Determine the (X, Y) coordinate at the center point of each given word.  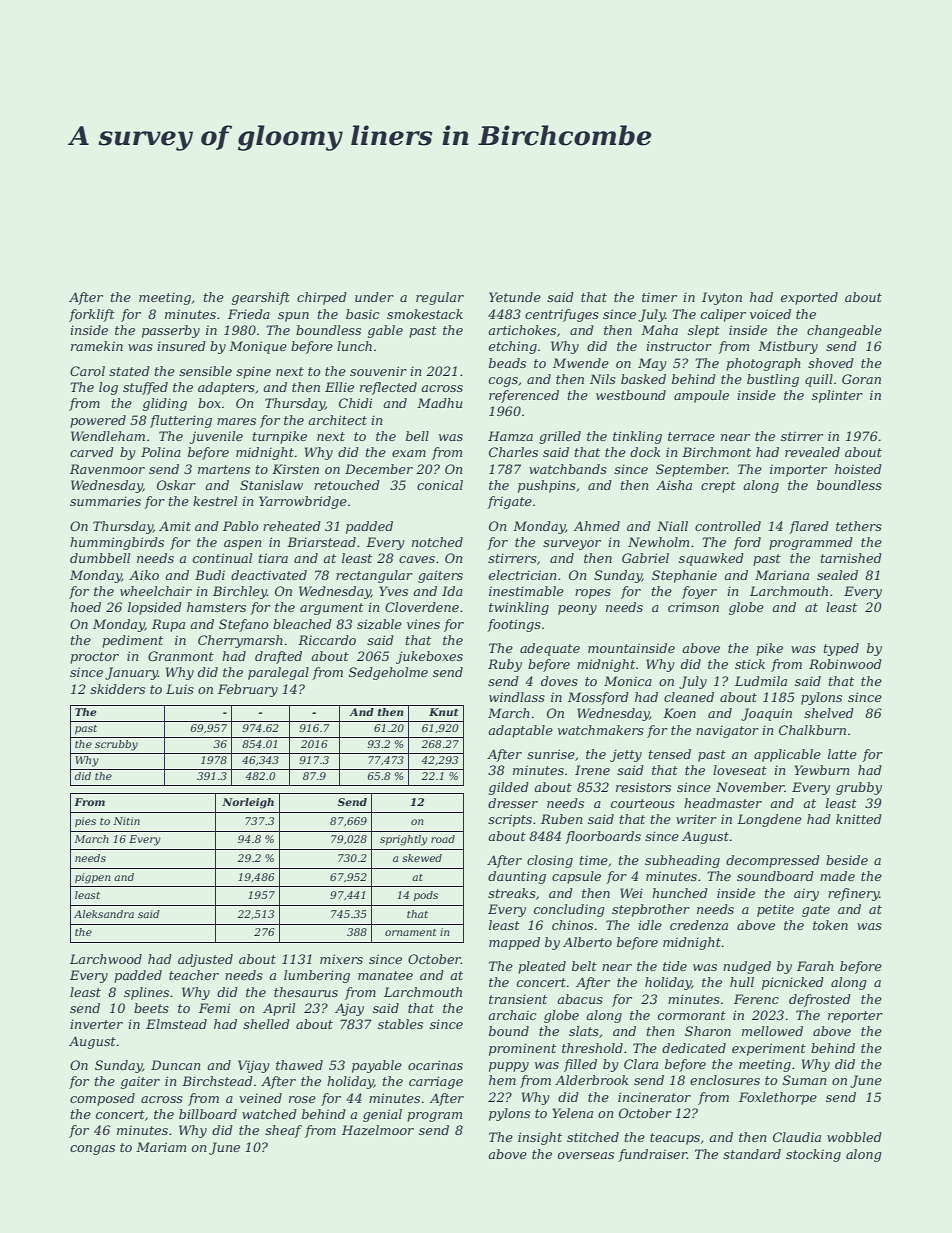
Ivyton (722, 298)
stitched (593, 1137)
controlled (728, 526)
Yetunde (515, 297)
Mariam (161, 1147)
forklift (92, 315)
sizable (379, 624)
